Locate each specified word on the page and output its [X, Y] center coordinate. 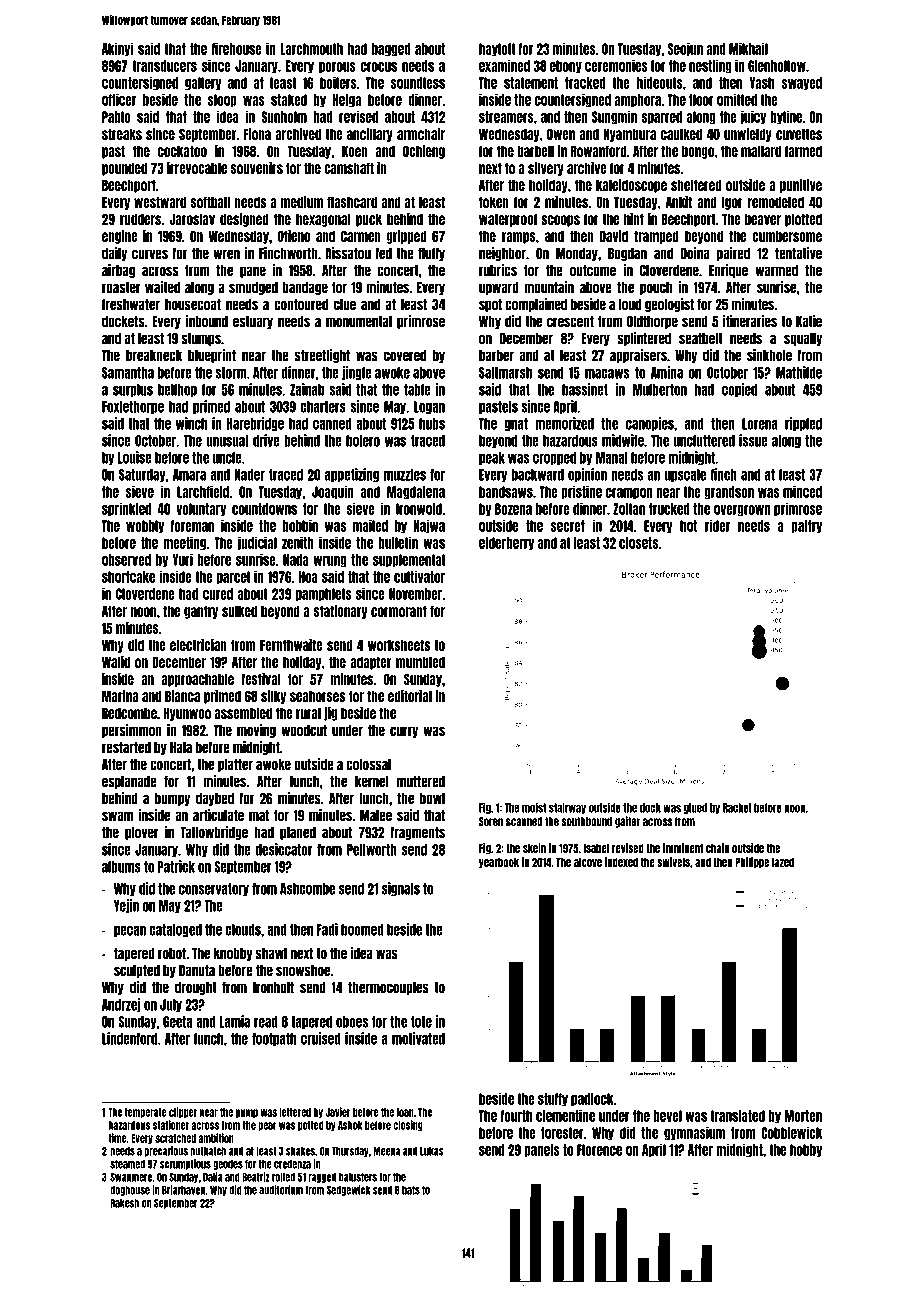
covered [405, 356]
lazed [783, 862]
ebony [566, 67]
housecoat [193, 305]
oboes [352, 1022]
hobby [806, 1151]
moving [256, 731]
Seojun [685, 49]
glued [695, 808]
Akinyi [117, 49]
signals [401, 889]
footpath [274, 1039]
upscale [685, 475]
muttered [421, 782]
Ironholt [273, 988]
